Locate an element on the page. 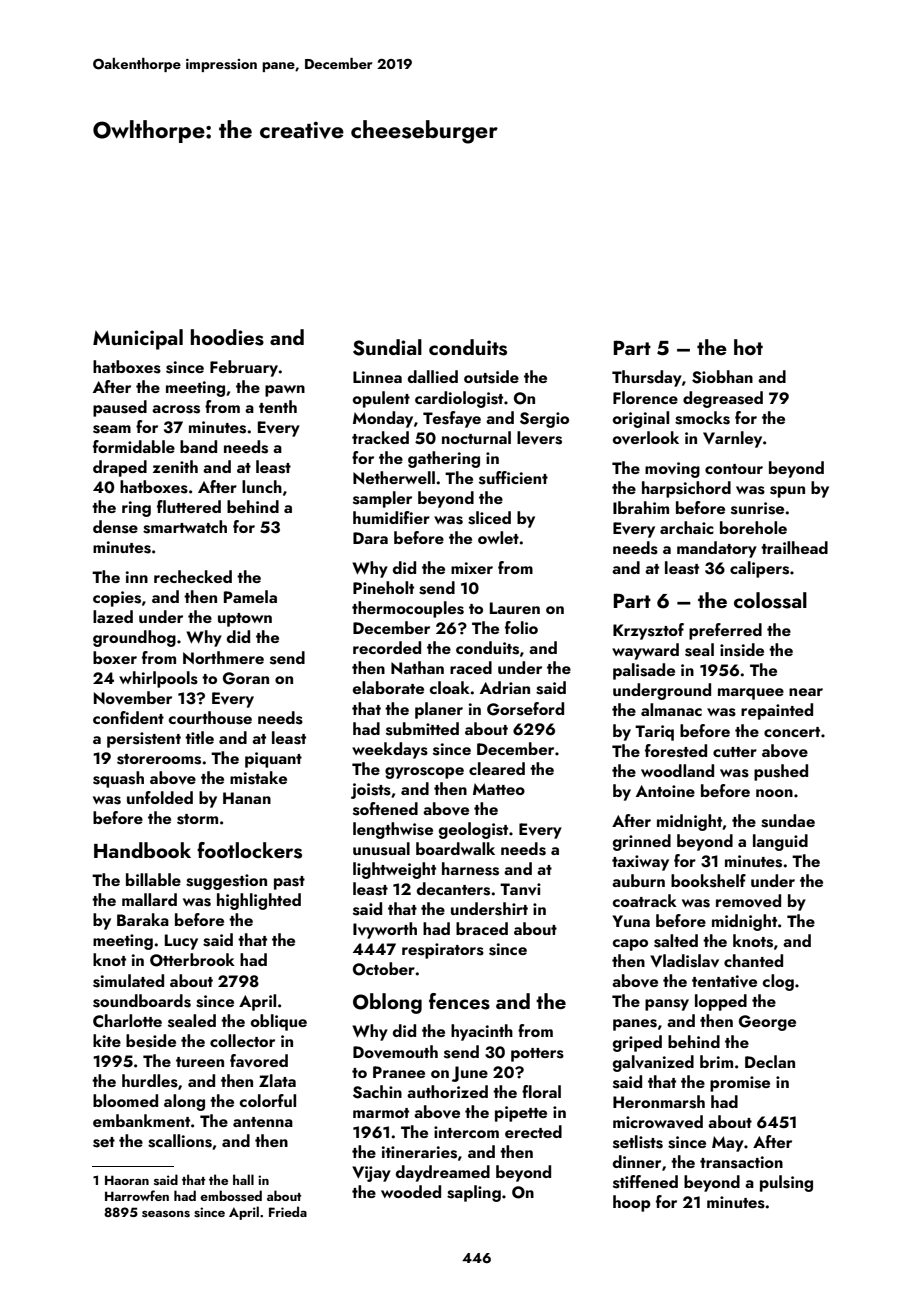 Image resolution: width=924 pixels, height=1308 pixels. hot is located at coordinates (748, 347).
